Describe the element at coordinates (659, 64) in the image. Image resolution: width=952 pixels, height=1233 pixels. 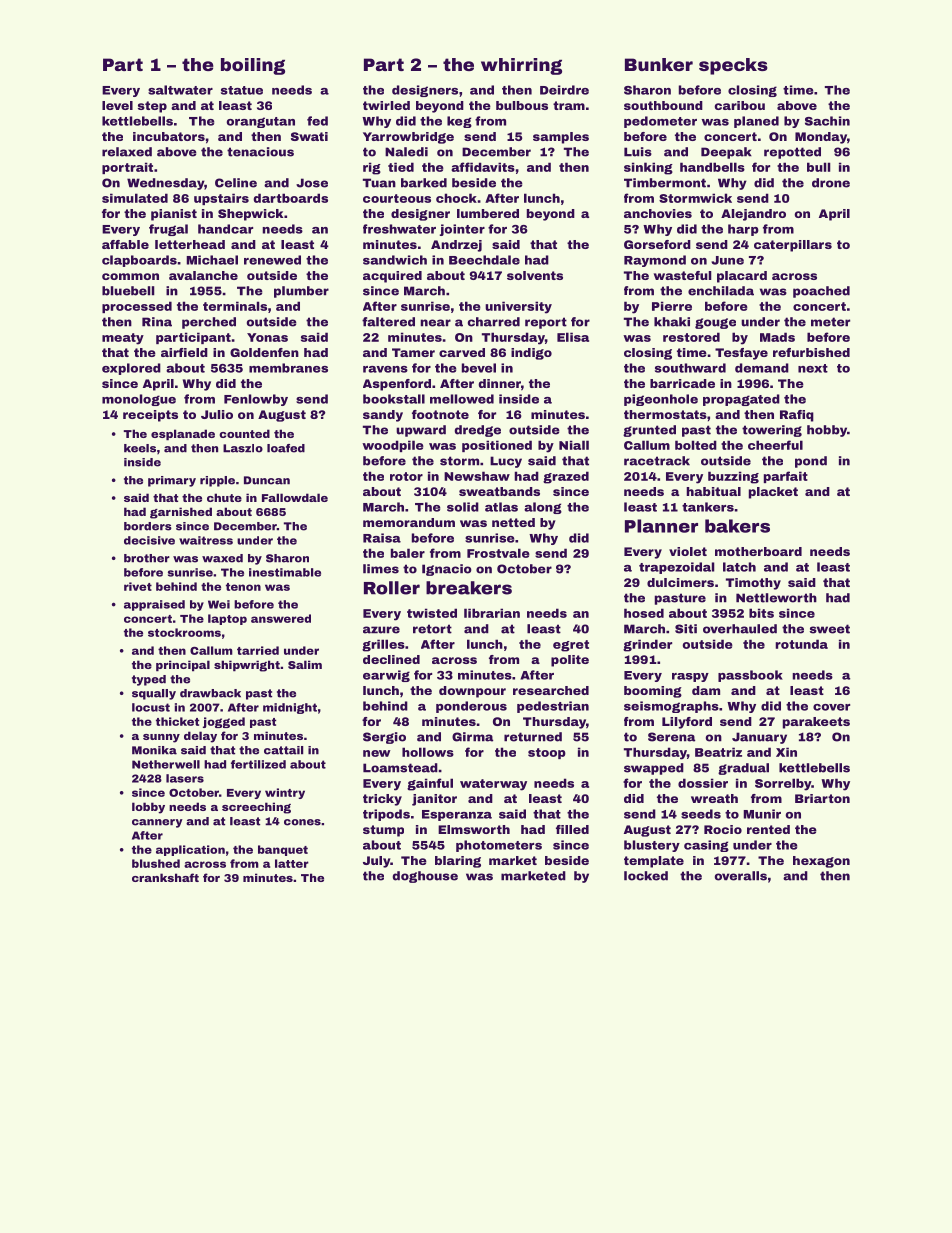
I see `Bunker` at that location.
